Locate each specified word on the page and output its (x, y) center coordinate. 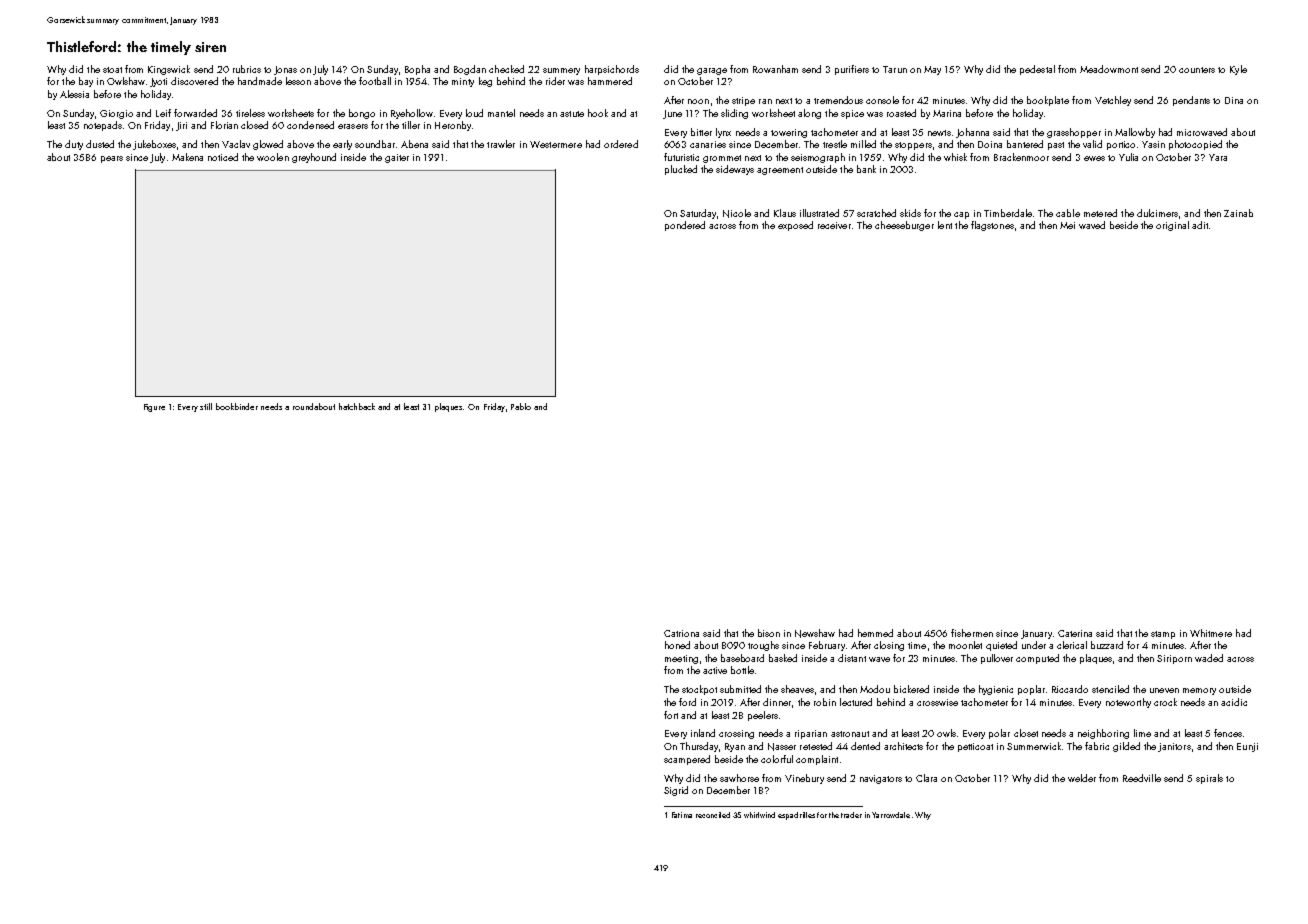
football (375, 81)
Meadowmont (1109, 69)
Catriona (681, 633)
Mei (1067, 225)
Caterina (1075, 633)
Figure (154, 408)
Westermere (556, 144)
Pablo (521, 406)
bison (769, 633)
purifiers (852, 70)
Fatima (682, 815)
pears (112, 159)
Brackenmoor (1021, 157)
